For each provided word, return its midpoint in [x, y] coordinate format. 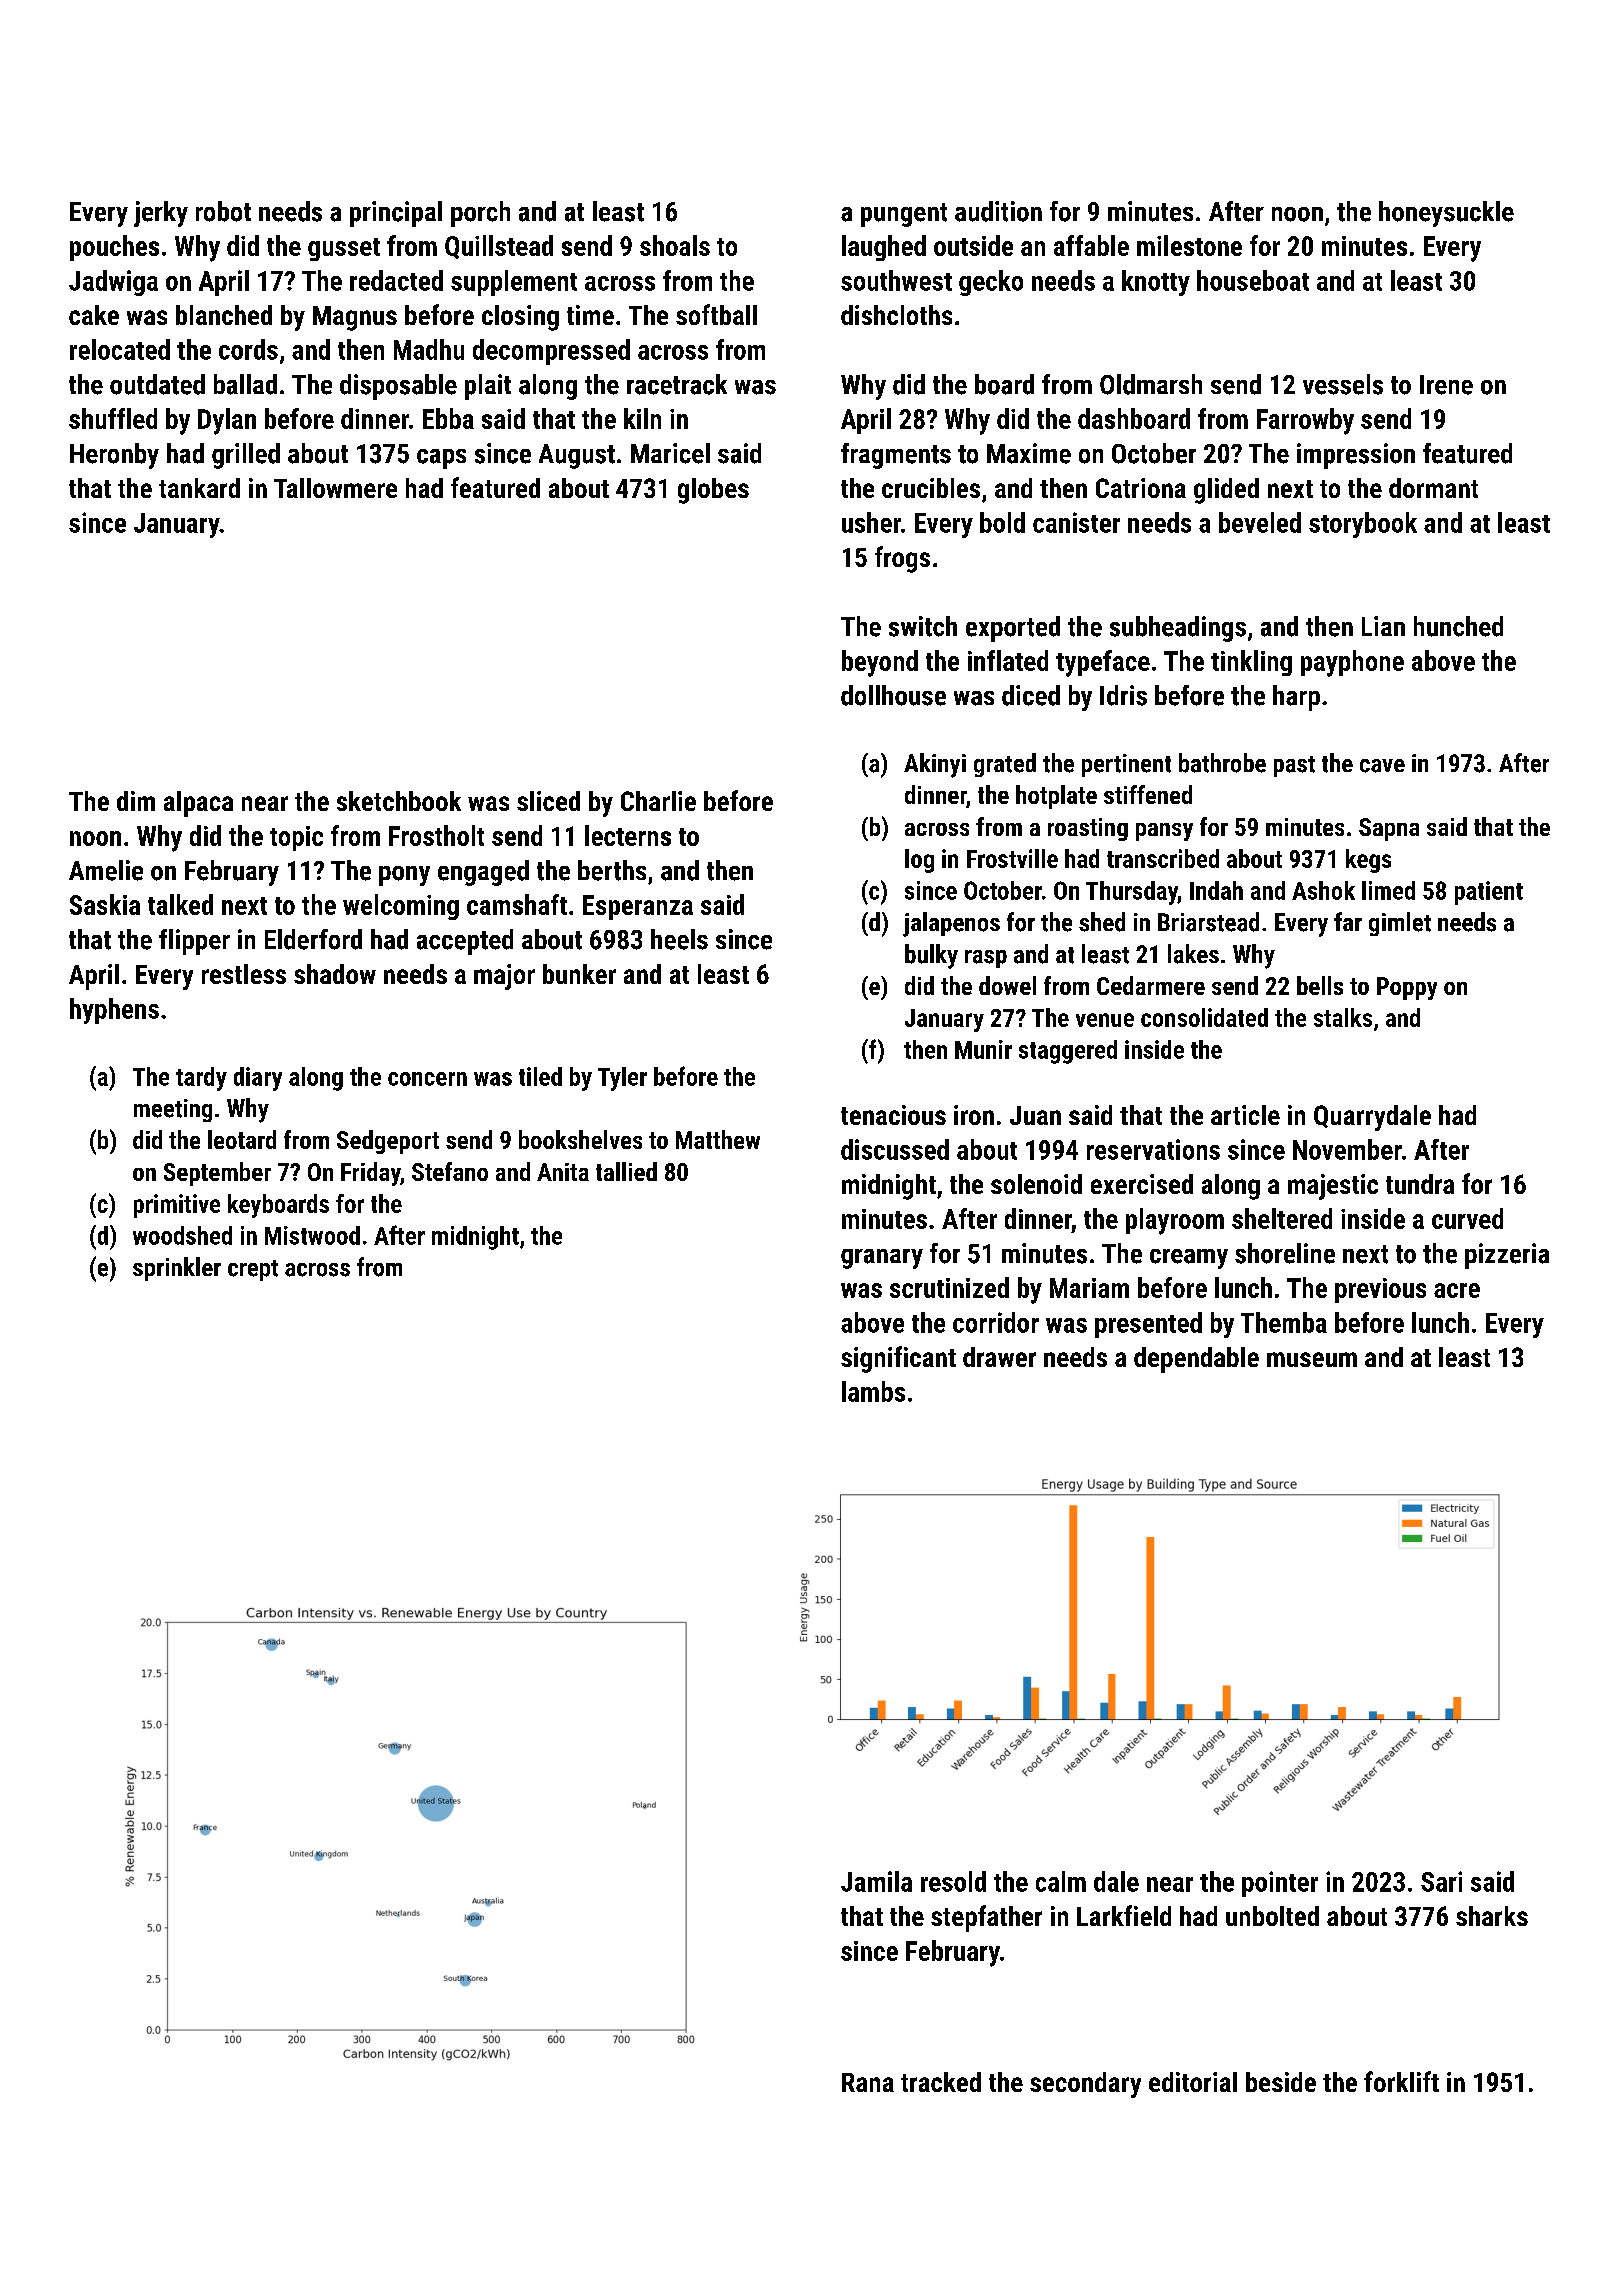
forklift [1401, 2081]
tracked [941, 2082]
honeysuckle [1446, 214]
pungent [904, 215]
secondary [1085, 2085]
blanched [224, 315]
